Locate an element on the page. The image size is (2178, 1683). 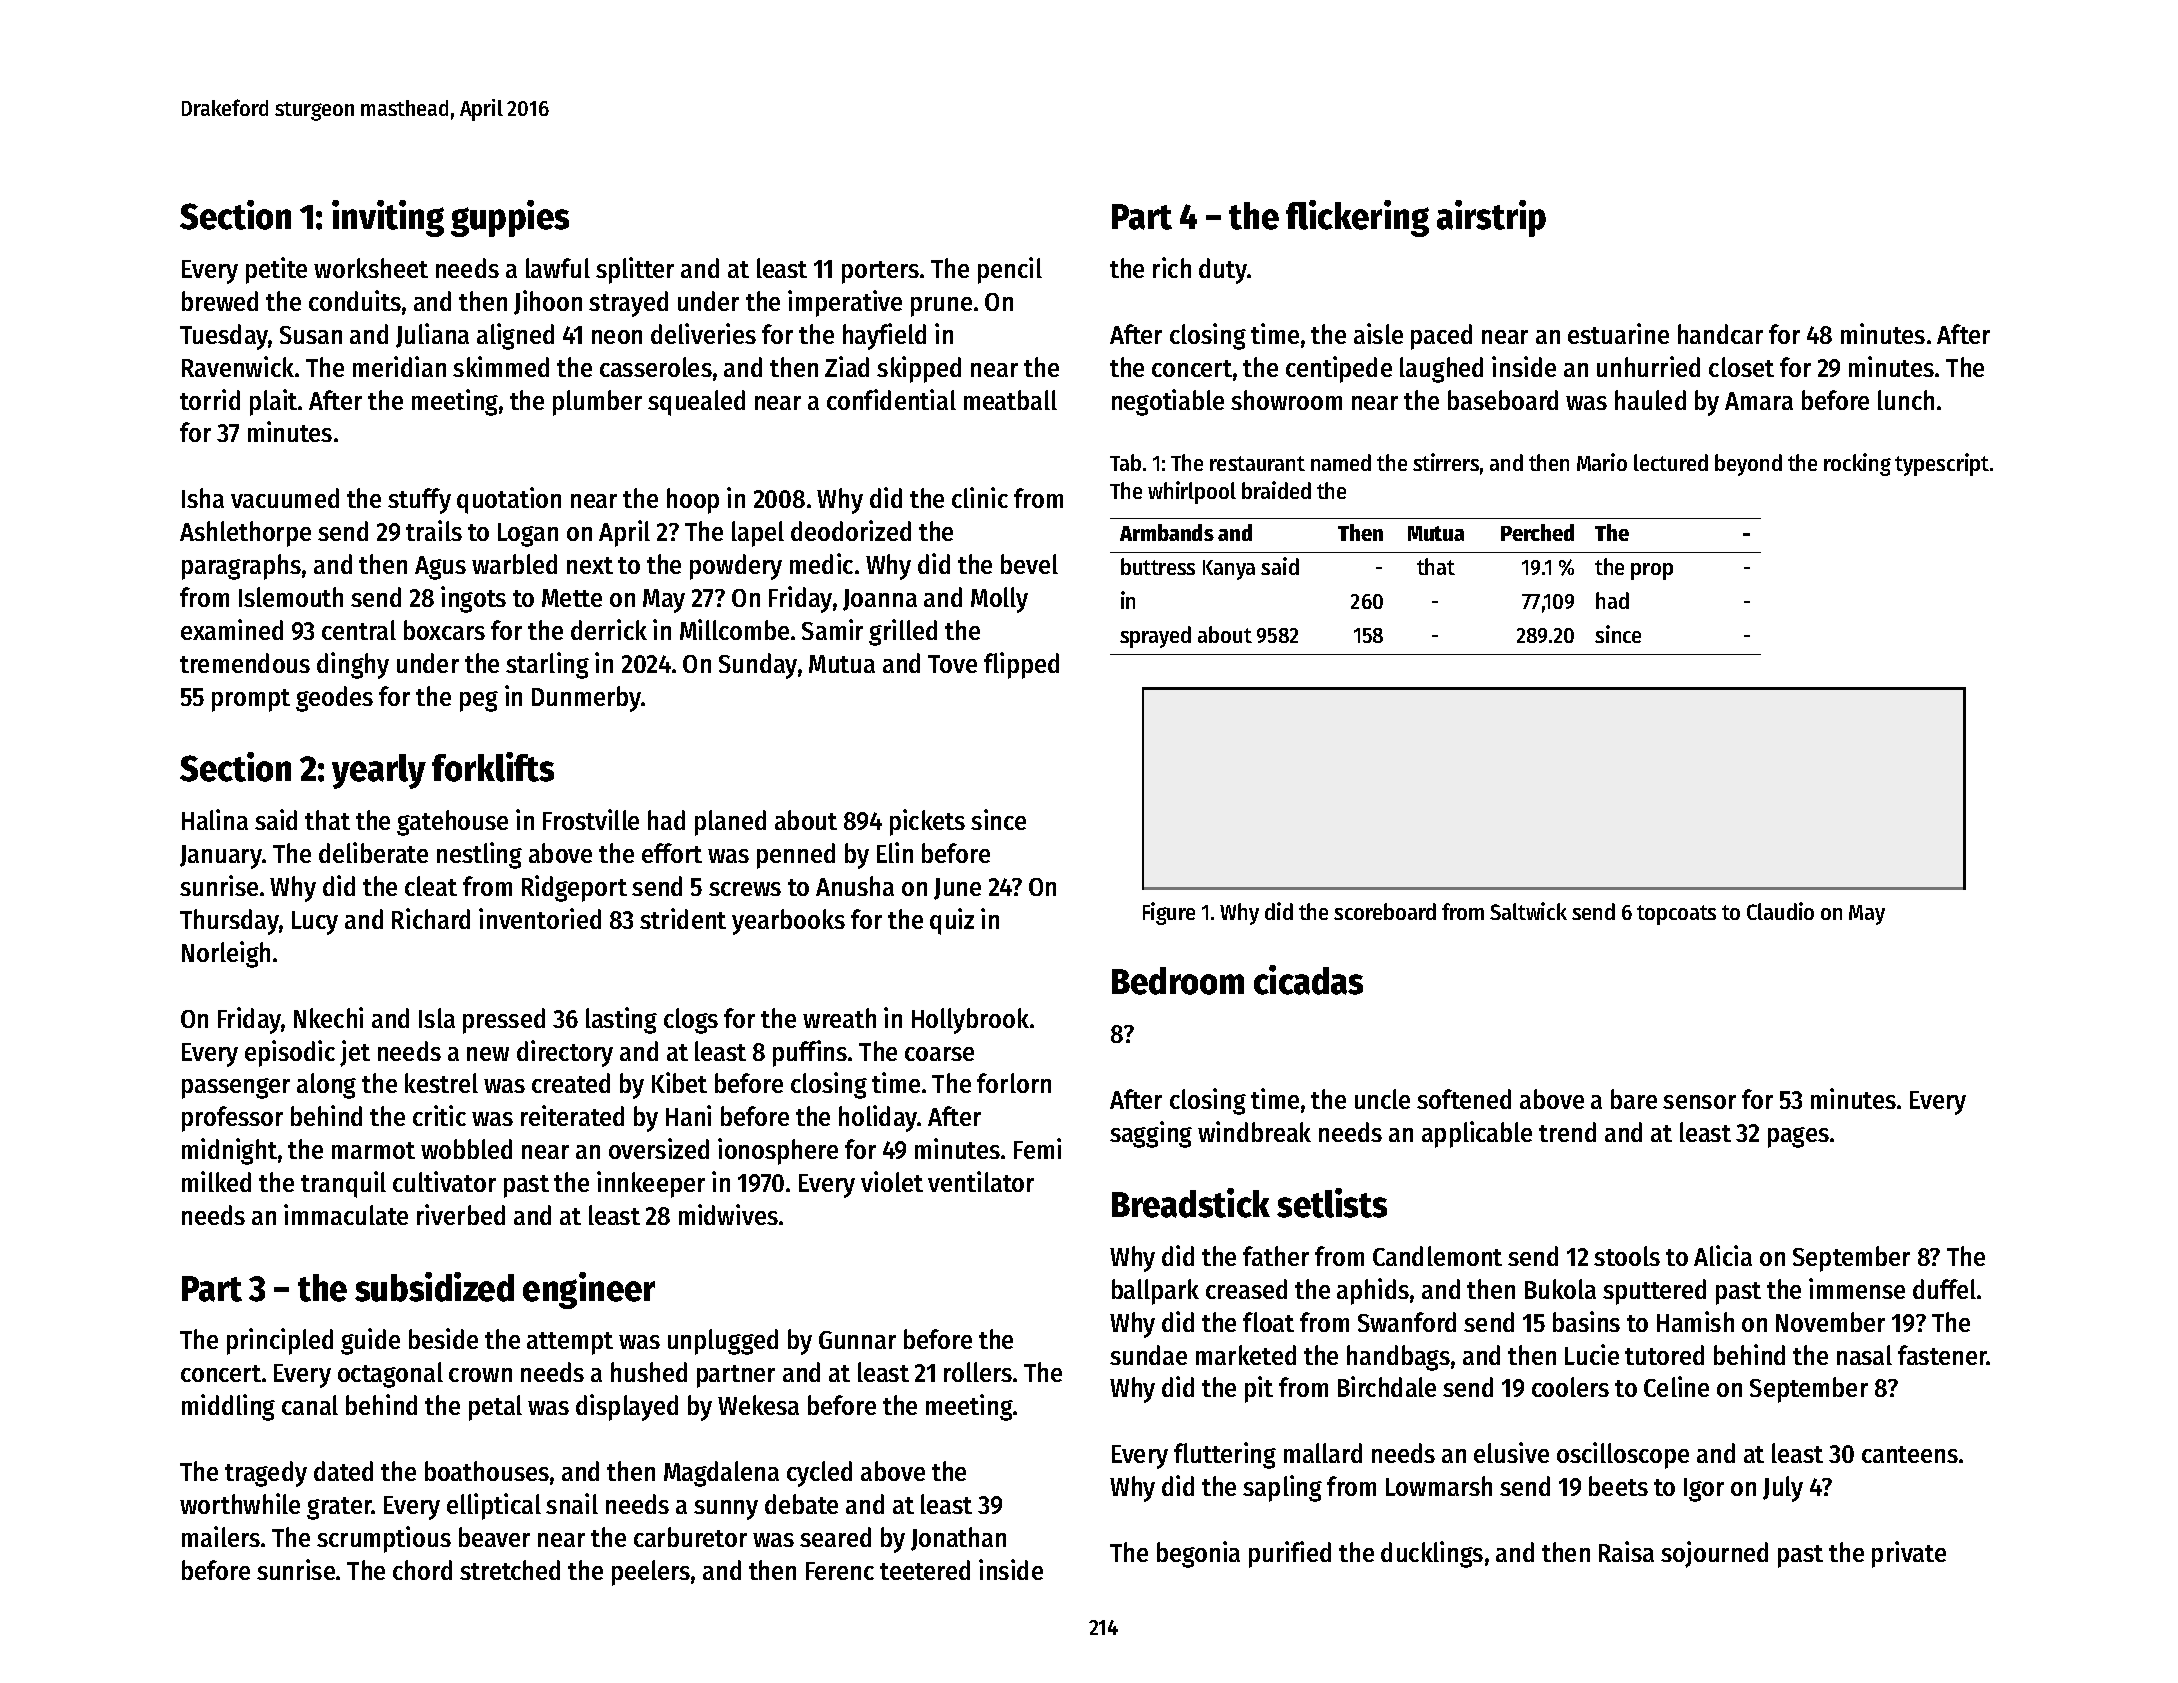
inviting is located at coordinates (388, 218).
